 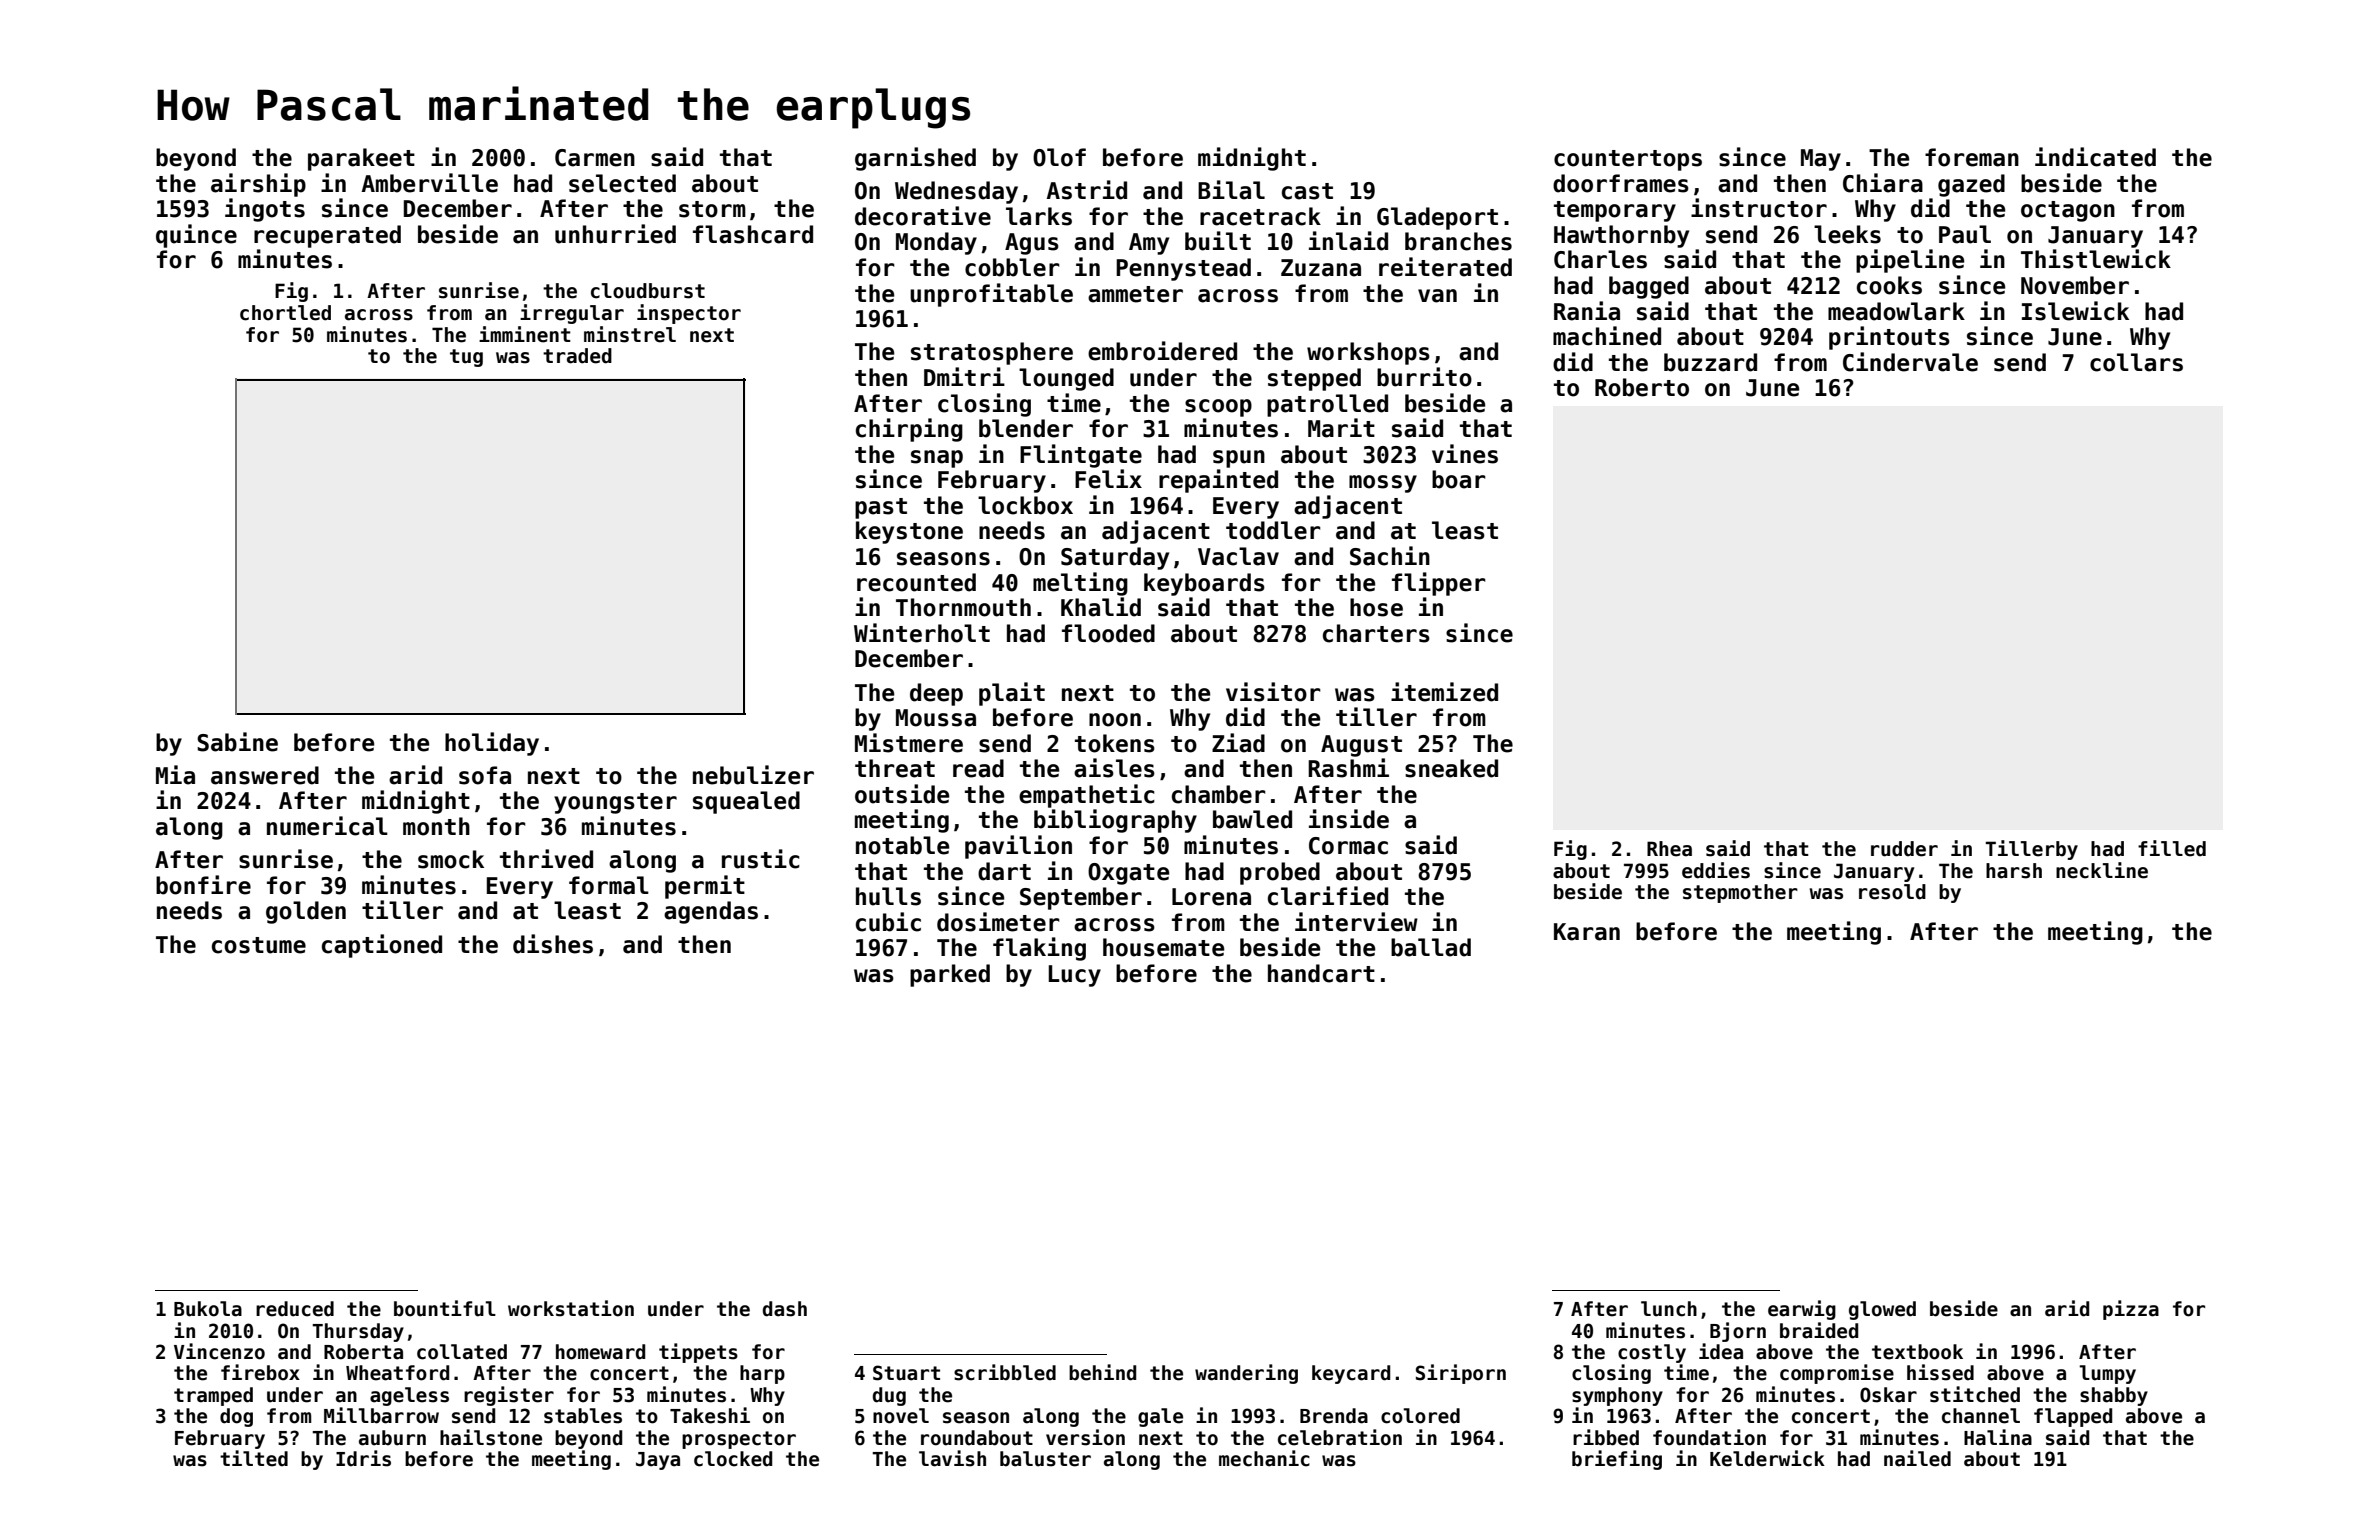 What do you see at coordinates (902, 845) in the document?
I see `notable` at bounding box center [902, 845].
